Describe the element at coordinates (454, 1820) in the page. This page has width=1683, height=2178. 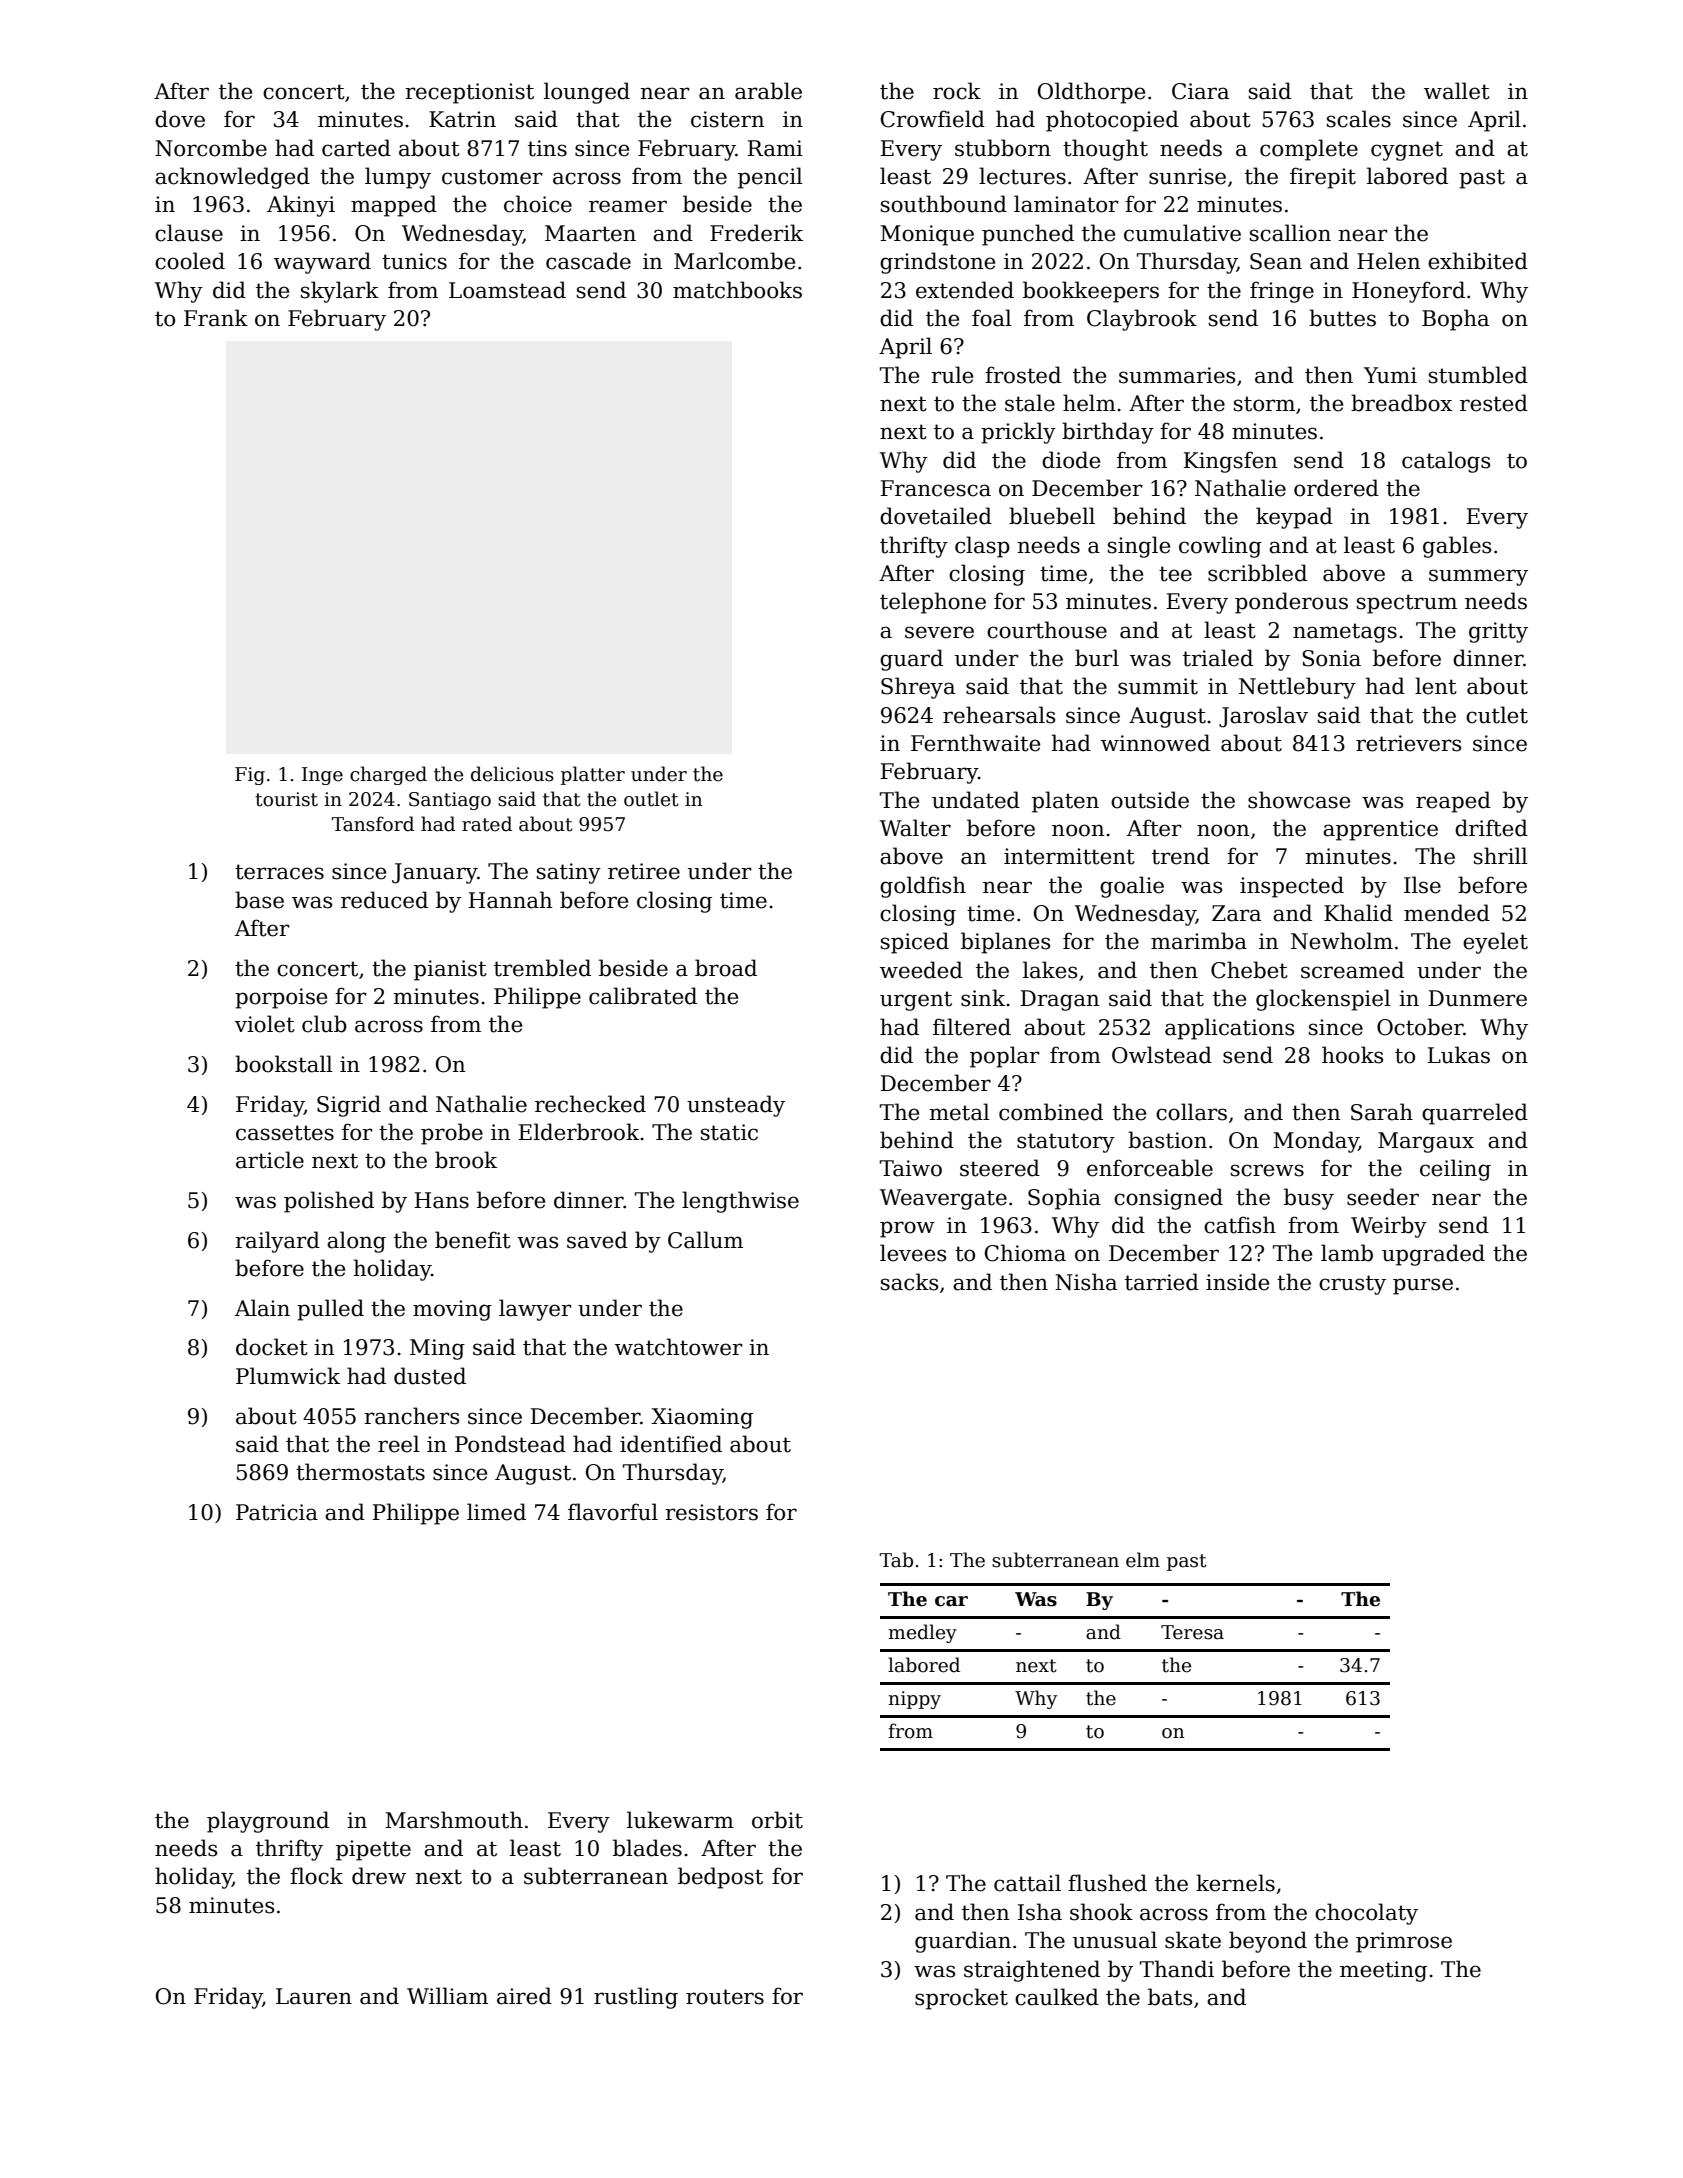
I see `Marshmouth` at that location.
